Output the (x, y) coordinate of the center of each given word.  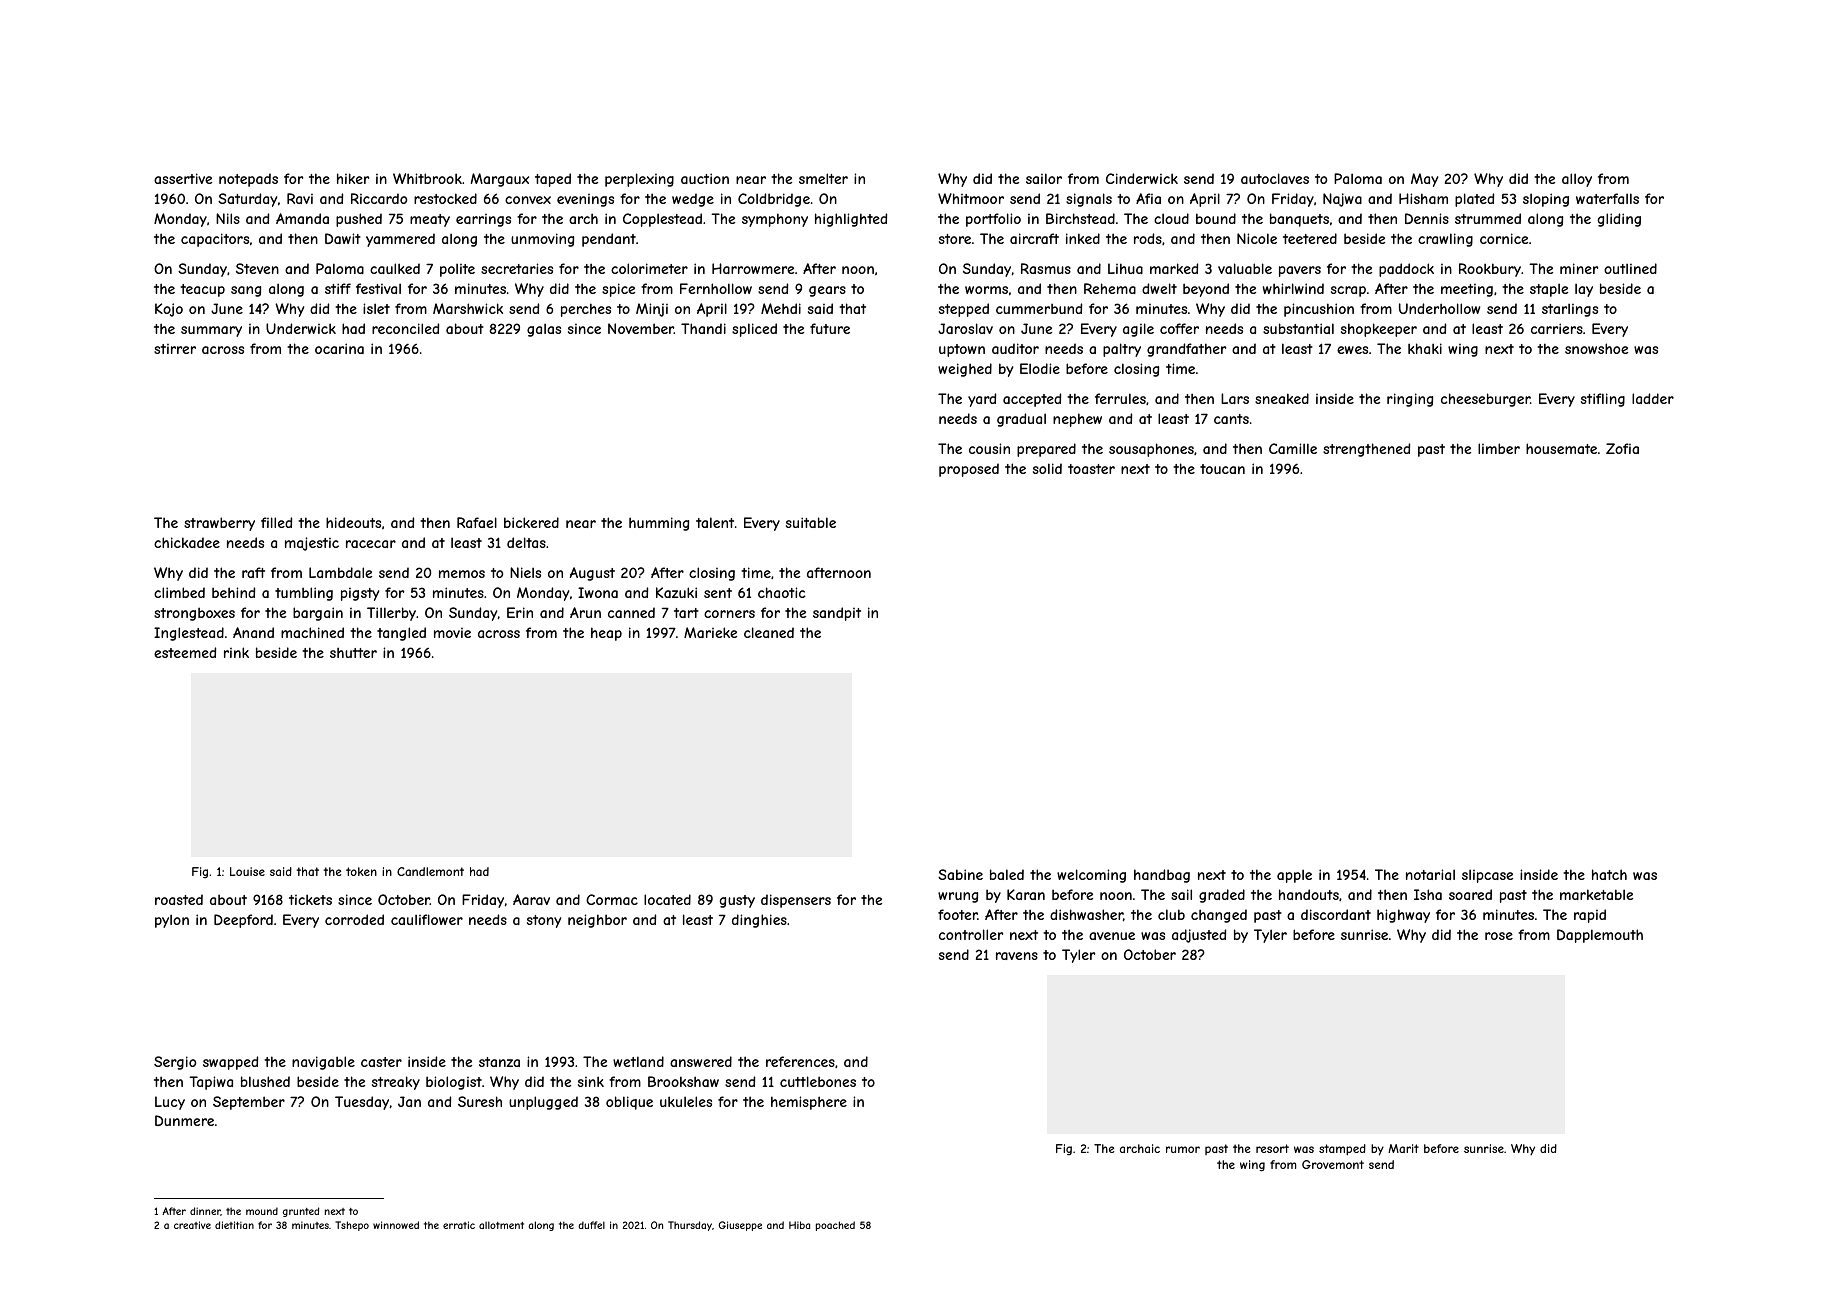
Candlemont (430, 871)
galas (544, 330)
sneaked (1282, 398)
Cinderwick (1142, 178)
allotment (501, 1225)
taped (553, 180)
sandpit (837, 614)
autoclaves (1275, 178)
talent (715, 522)
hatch (1609, 874)
